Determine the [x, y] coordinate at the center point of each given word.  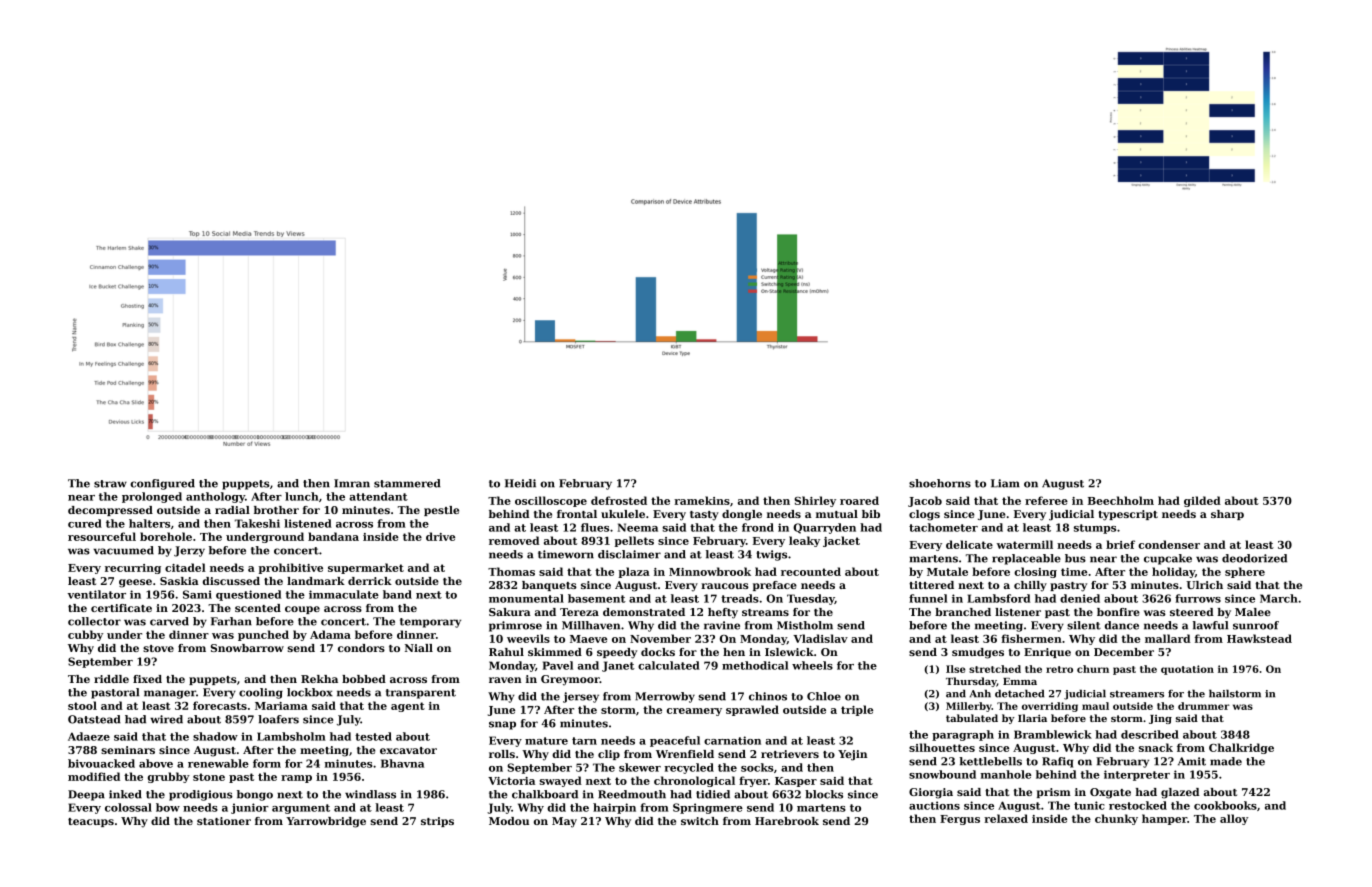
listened [308, 523]
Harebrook [787, 821]
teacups [91, 822]
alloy [1234, 819]
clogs [924, 515]
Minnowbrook [710, 571]
